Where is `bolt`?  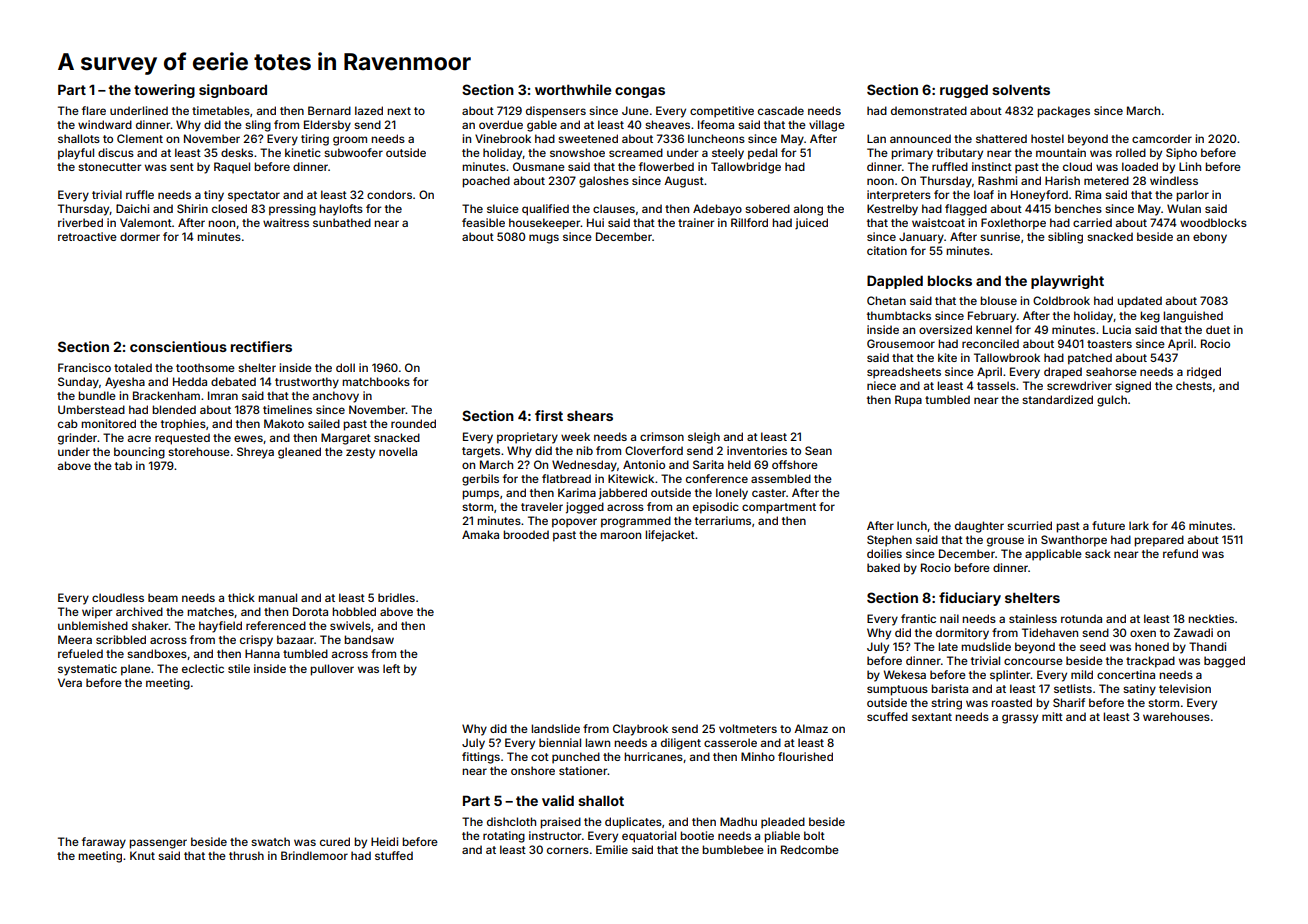
bolt is located at coordinates (814, 835).
